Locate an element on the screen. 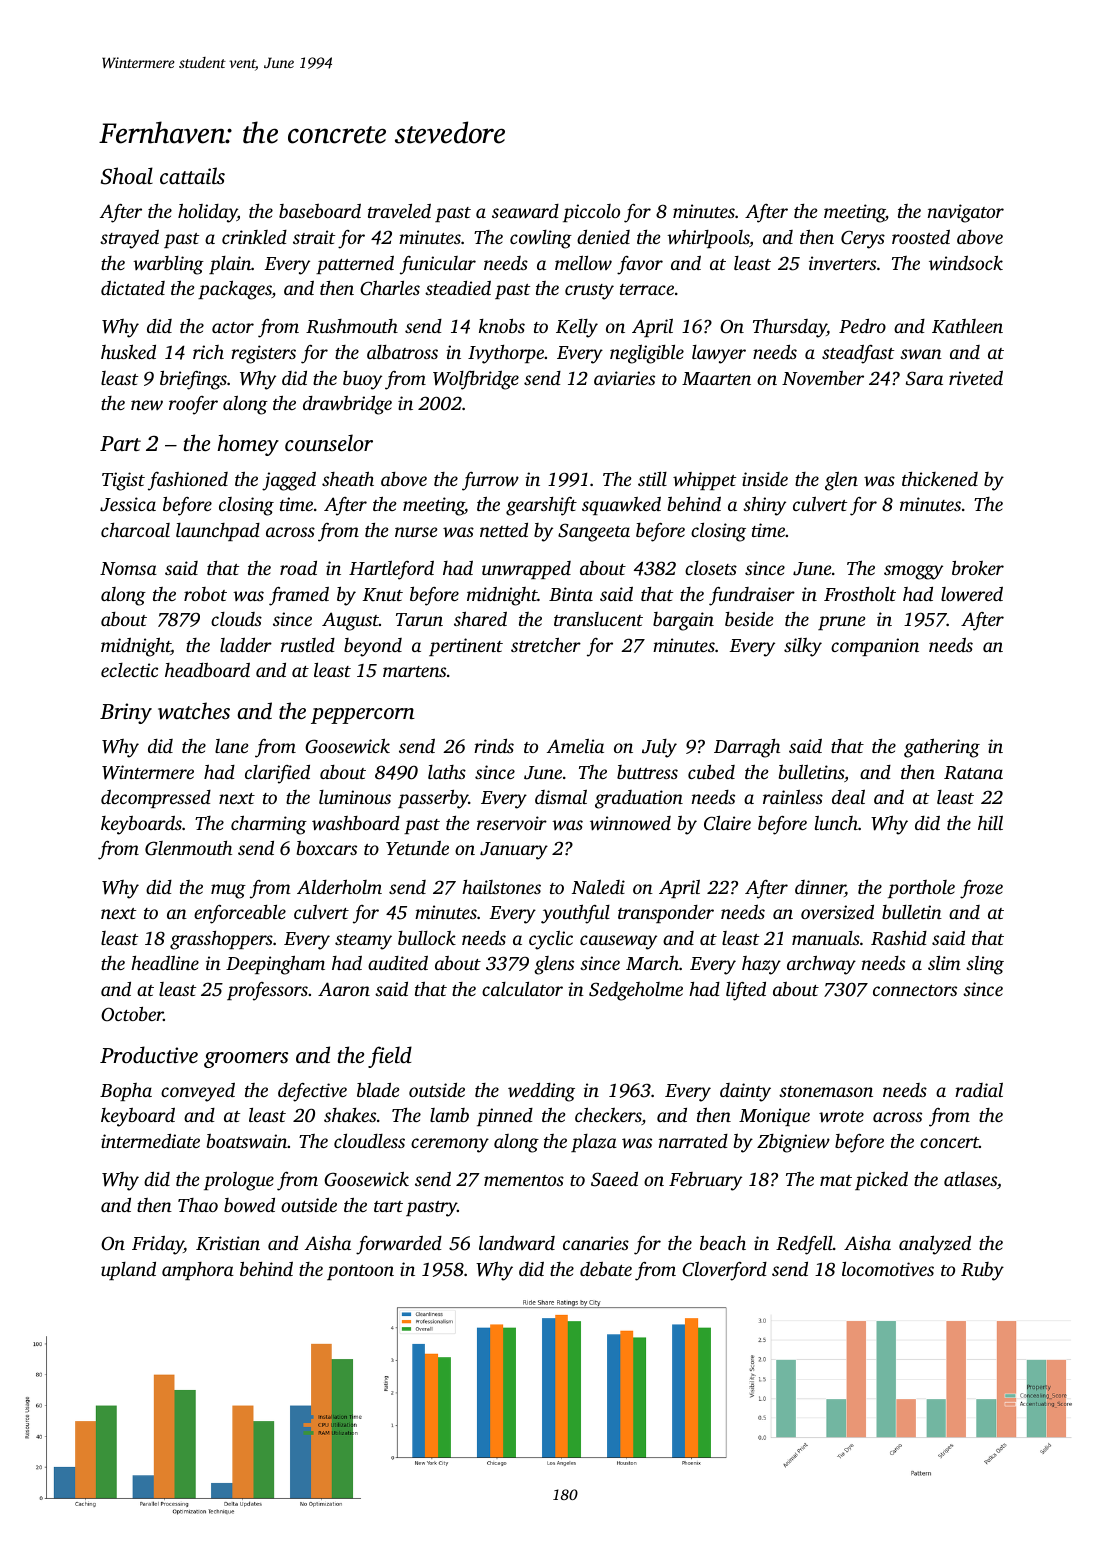 The height and width of the screenshot is (1568, 1104). Ratana is located at coordinates (973, 773).
